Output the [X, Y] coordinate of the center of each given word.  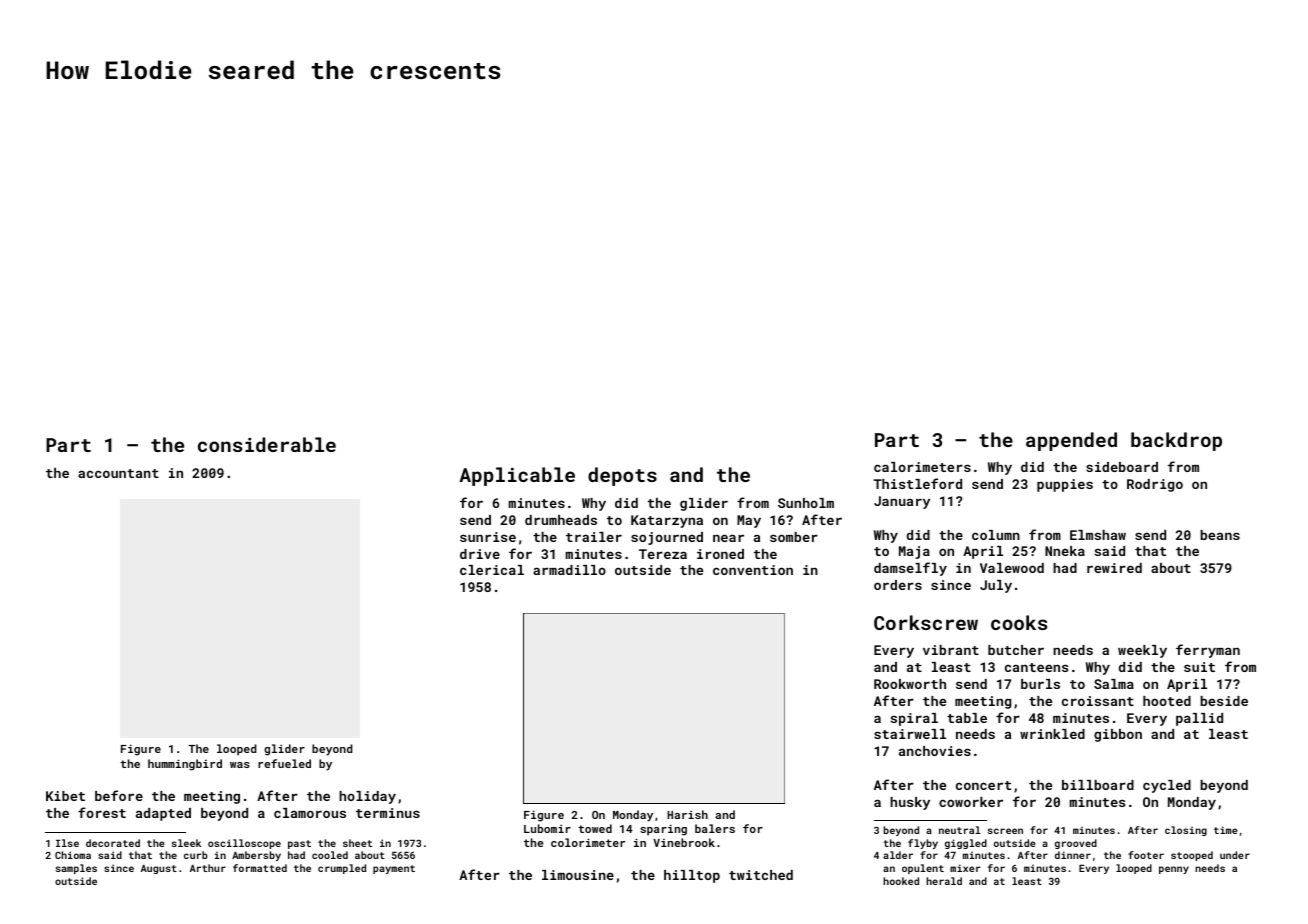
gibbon [1118, 735]
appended [1071, 441]
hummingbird [185, 765]
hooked [901, 881]
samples [76, 869]
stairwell [910, 734]
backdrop [1176, 441]
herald [944, 881]
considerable [267, 444]
